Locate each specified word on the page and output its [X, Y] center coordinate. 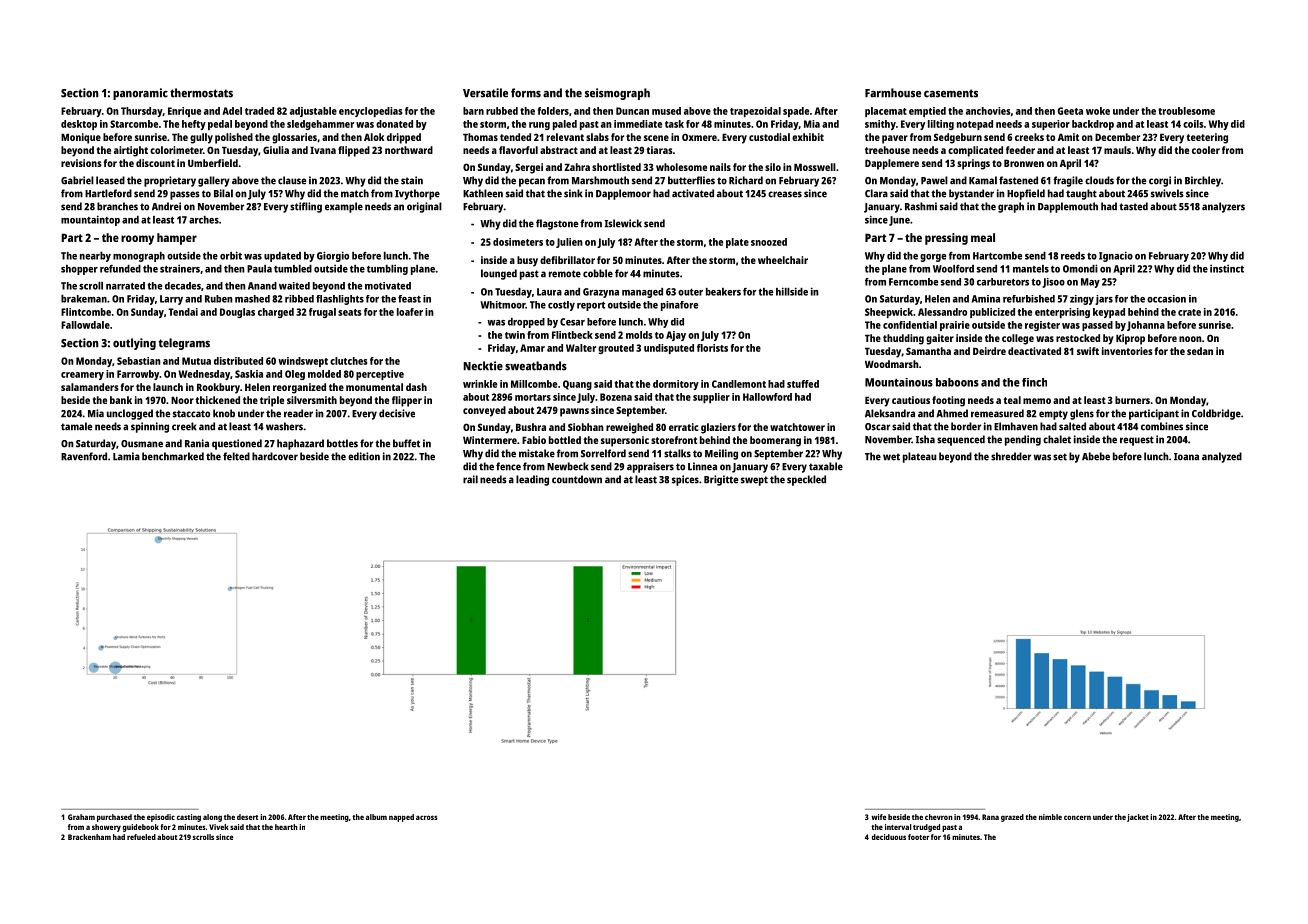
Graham [81, 817]
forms [526, 93]
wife [879, 817]
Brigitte [721, 480]
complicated [975, 151]
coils [1193, 124]
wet [891, 457]
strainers [180, 268]
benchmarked [173, 456]
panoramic [140, 94]
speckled [806, 480]
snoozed [769, 242]
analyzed [1222, 457]
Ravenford [84, 456]
